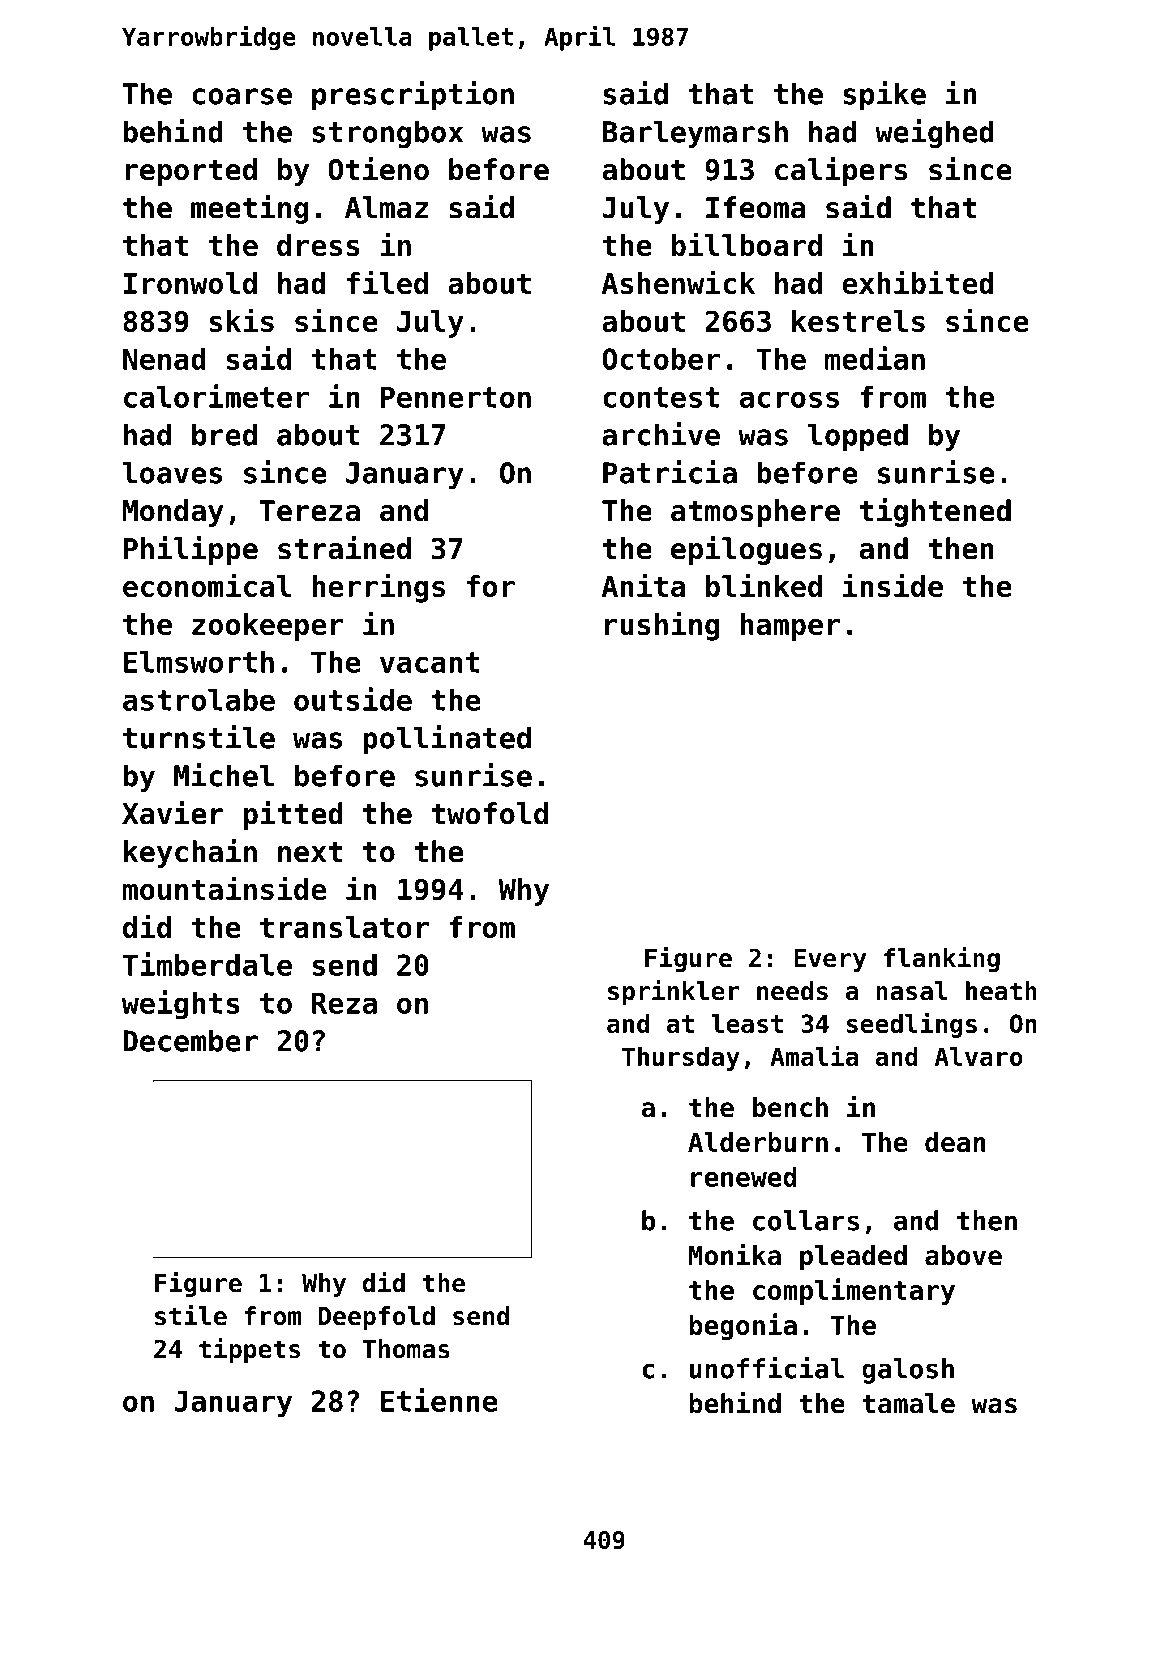 The image size is (1165, 1654). Describe the element at coordinates (216, 396) in the document. I see `calorimeter` at that location.
